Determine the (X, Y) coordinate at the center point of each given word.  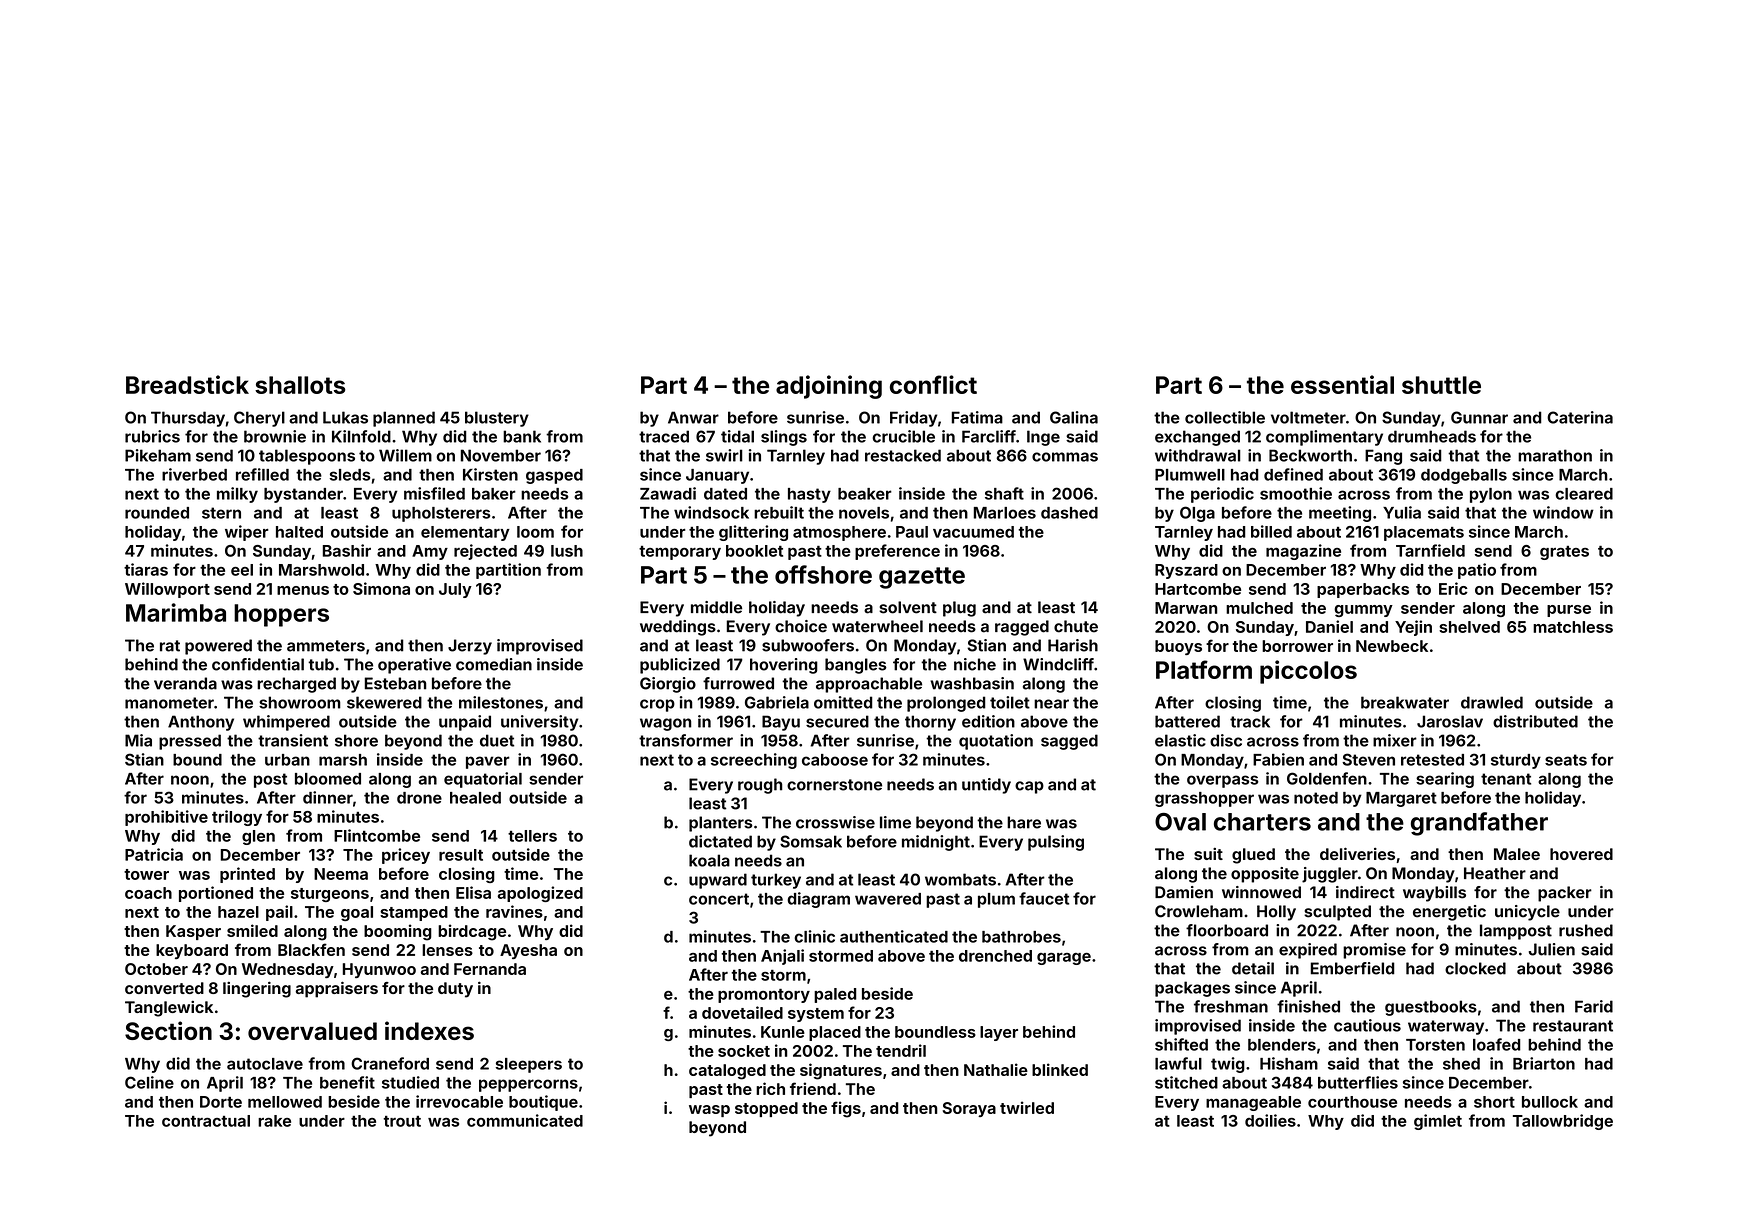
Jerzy (470, 647)
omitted (843, 702)
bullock (1550, 1102)
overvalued (312, 1031)
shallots (300, 385)
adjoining (829, 387)
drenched (995, 956)
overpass (1223, 781)
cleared (1584, 494)
